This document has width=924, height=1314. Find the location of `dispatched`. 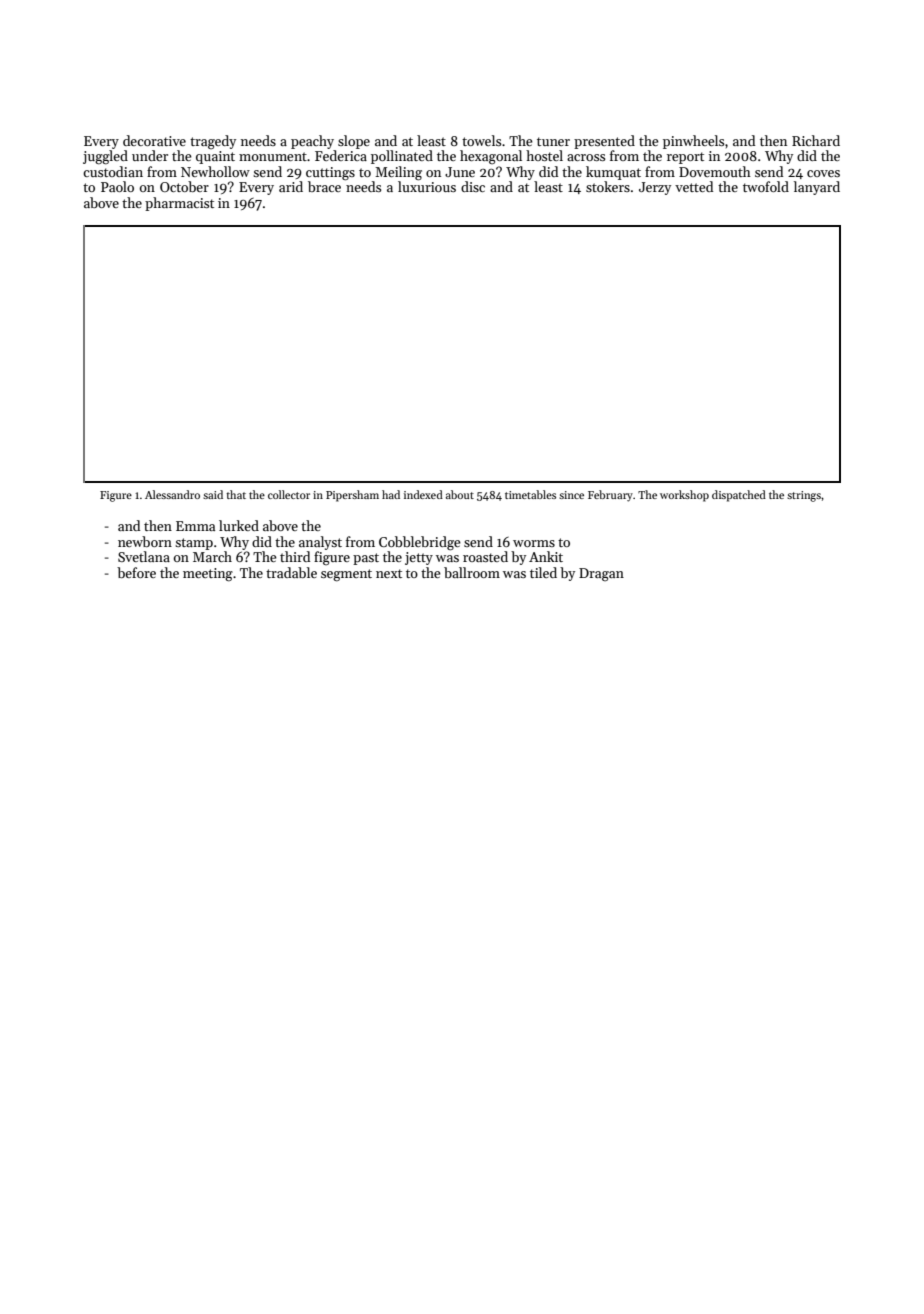

dispatched is located at coordinates (739, 496).
